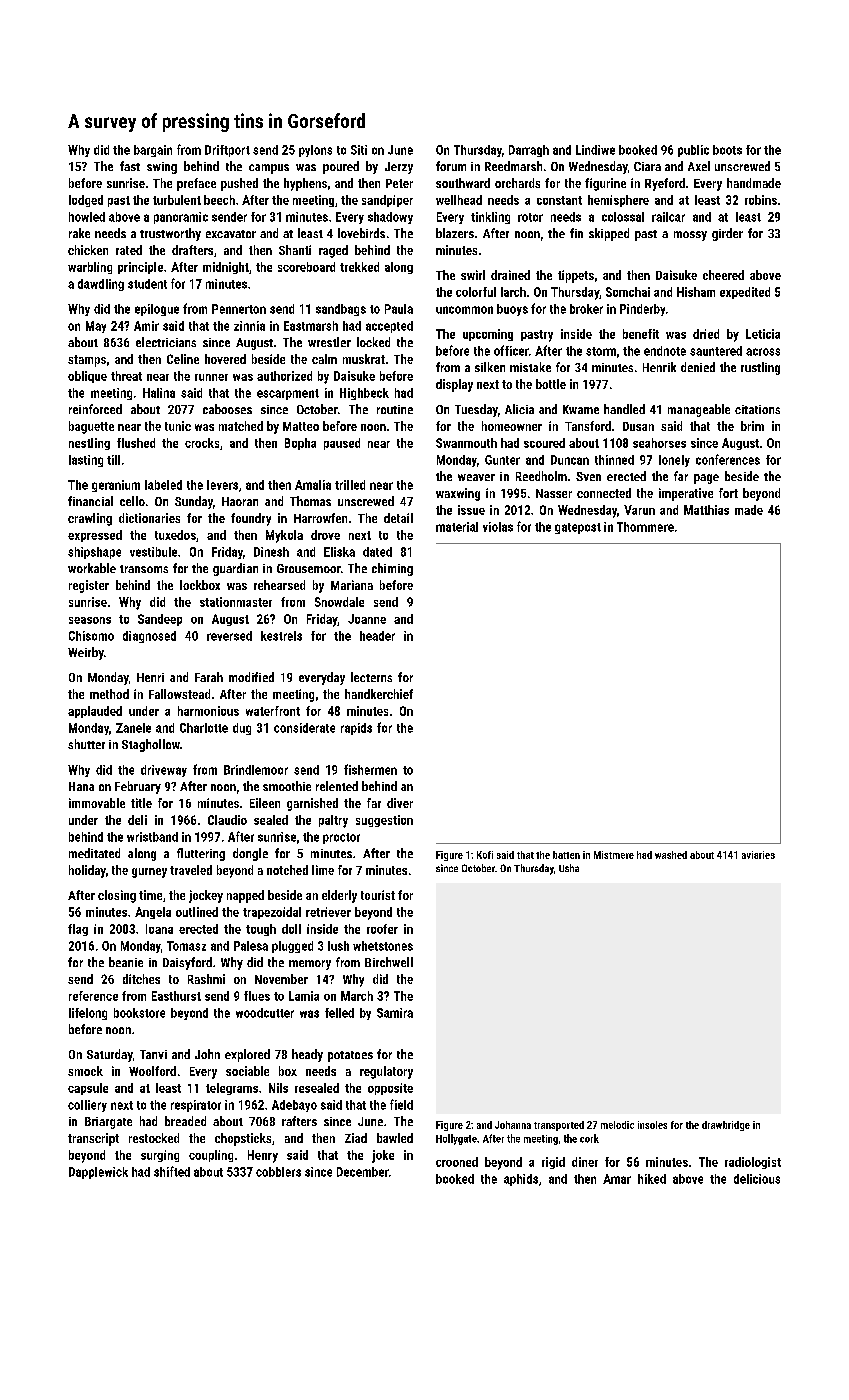 The width and height of the screenshot is (849, 1400). What do you see at coordinates (379, 694) in the screenshot?
I see `handkerchief` at bounding box center [379, 694].
